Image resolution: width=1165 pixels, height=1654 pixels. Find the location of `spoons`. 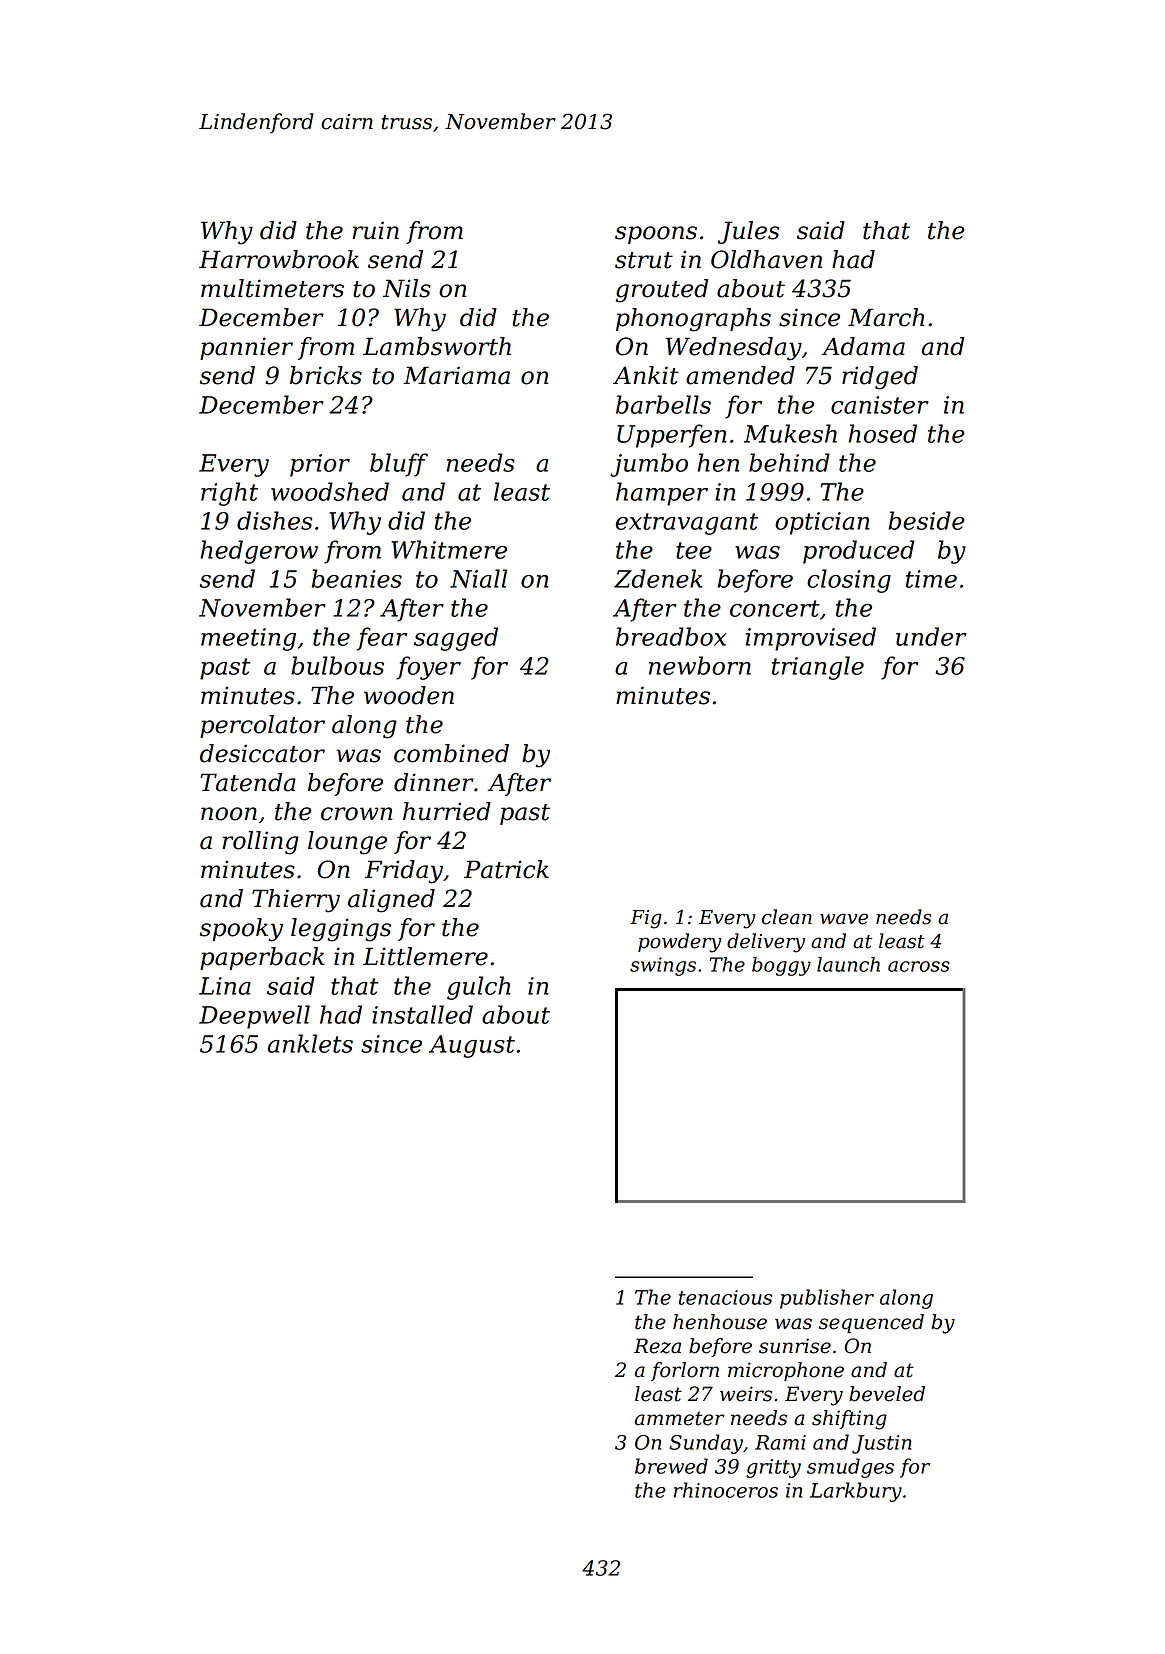

spoons is located at coordinates (656, 235).
